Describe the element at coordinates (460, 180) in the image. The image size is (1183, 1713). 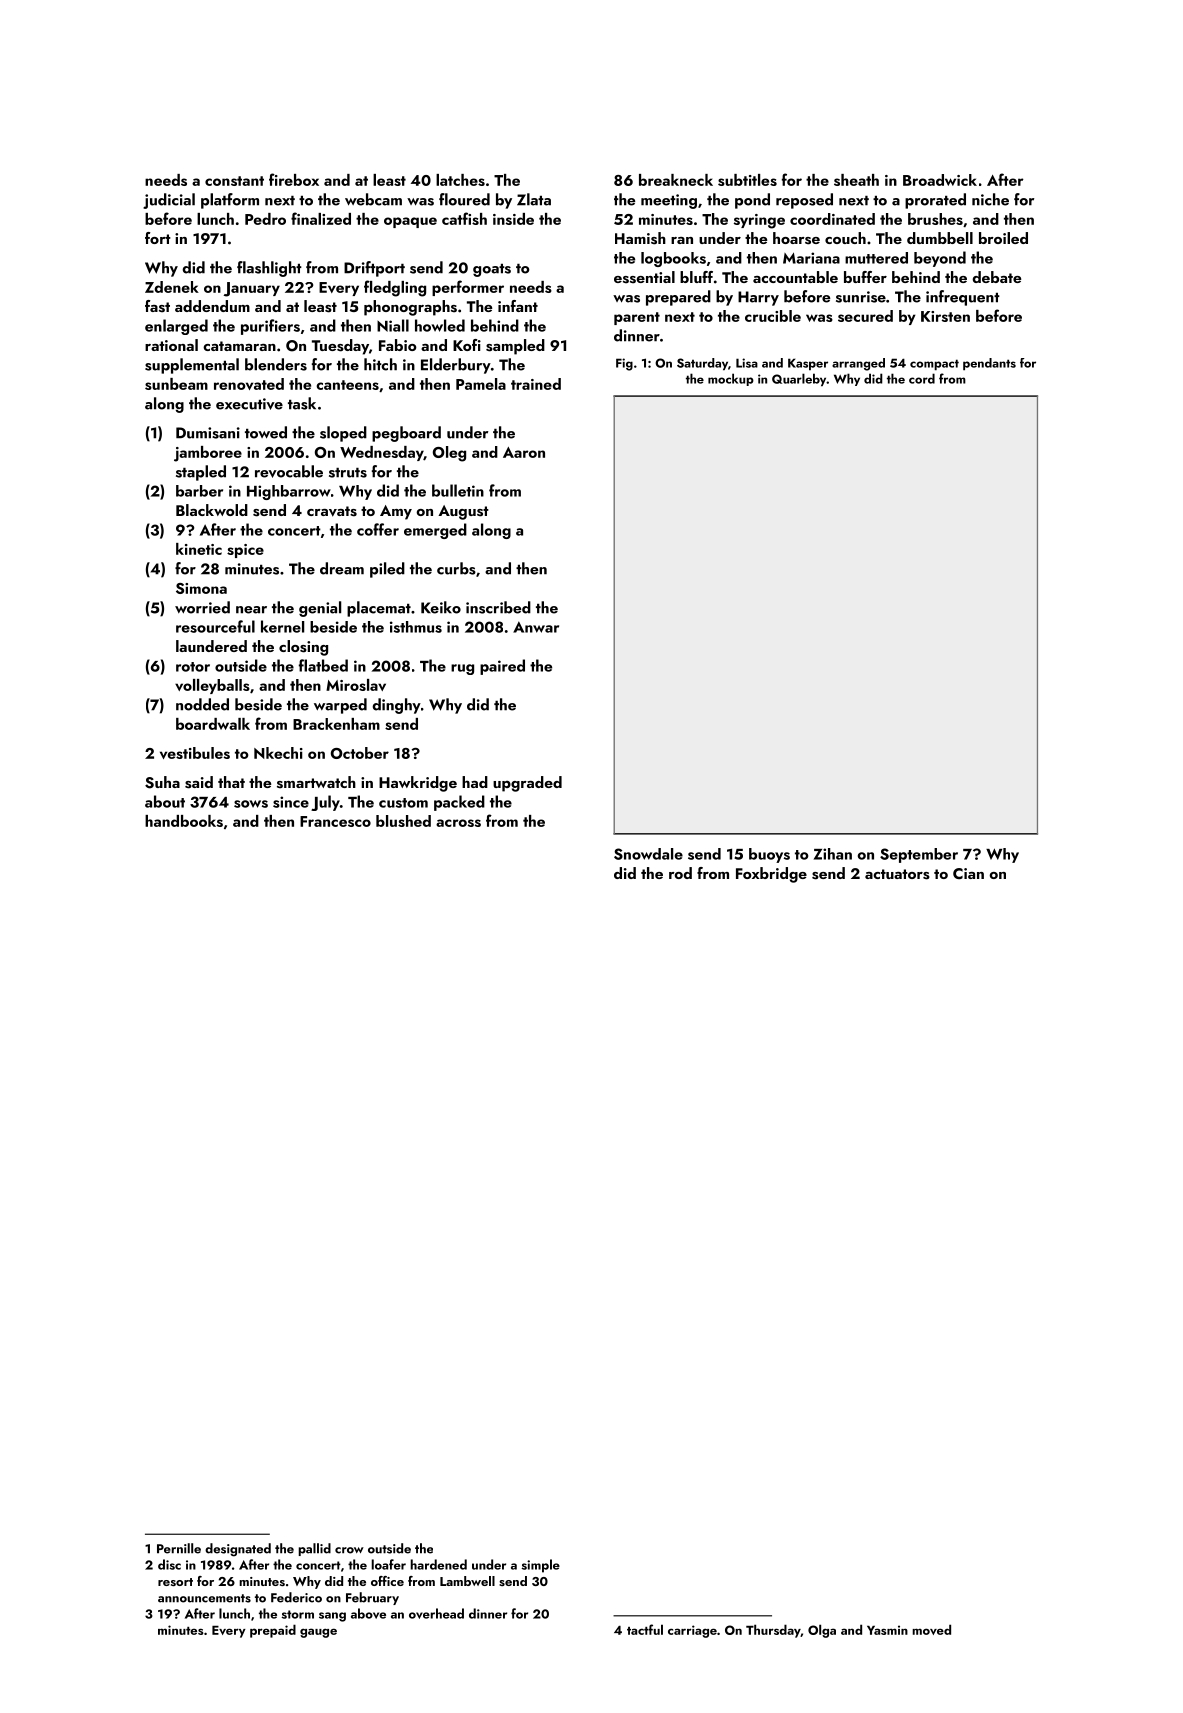
I see `latches` at that location.
